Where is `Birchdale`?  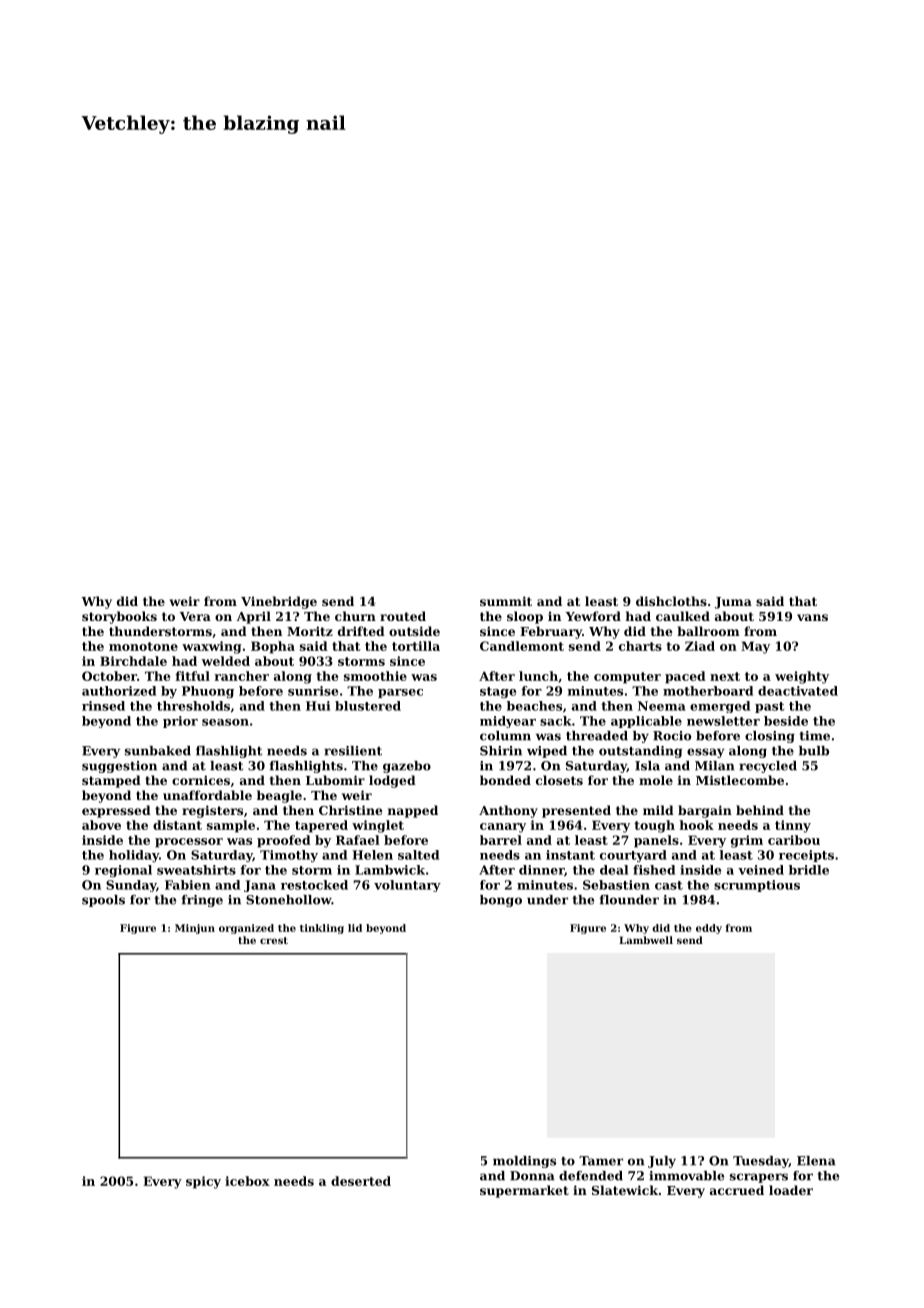 Birchdale is located at coordinates (133, 661).
